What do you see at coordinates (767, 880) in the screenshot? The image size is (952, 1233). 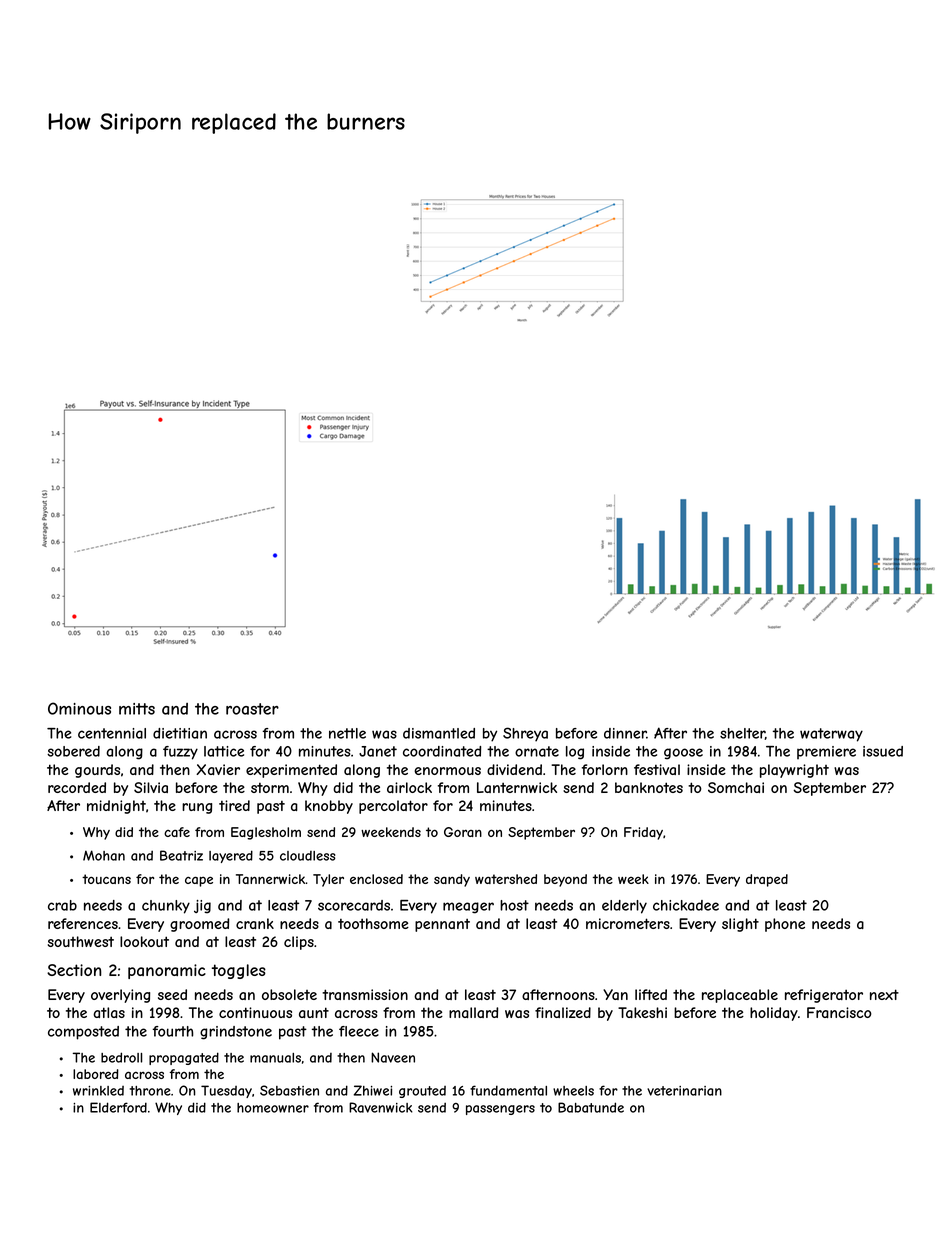 I see `draped` at bounding box center [767, 880].
